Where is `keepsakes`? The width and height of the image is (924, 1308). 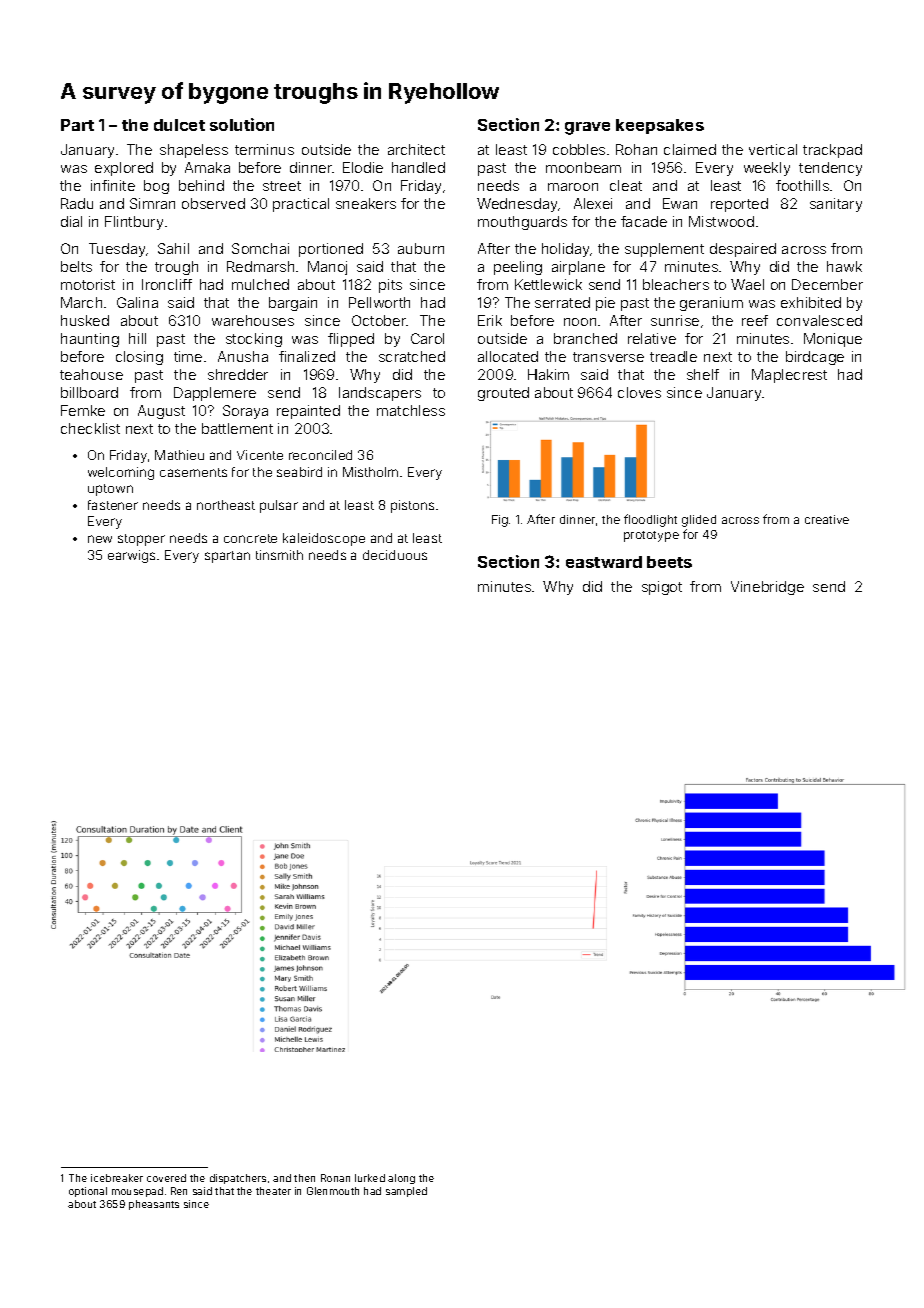 keepsakes is located at coordinates (660, 126).
